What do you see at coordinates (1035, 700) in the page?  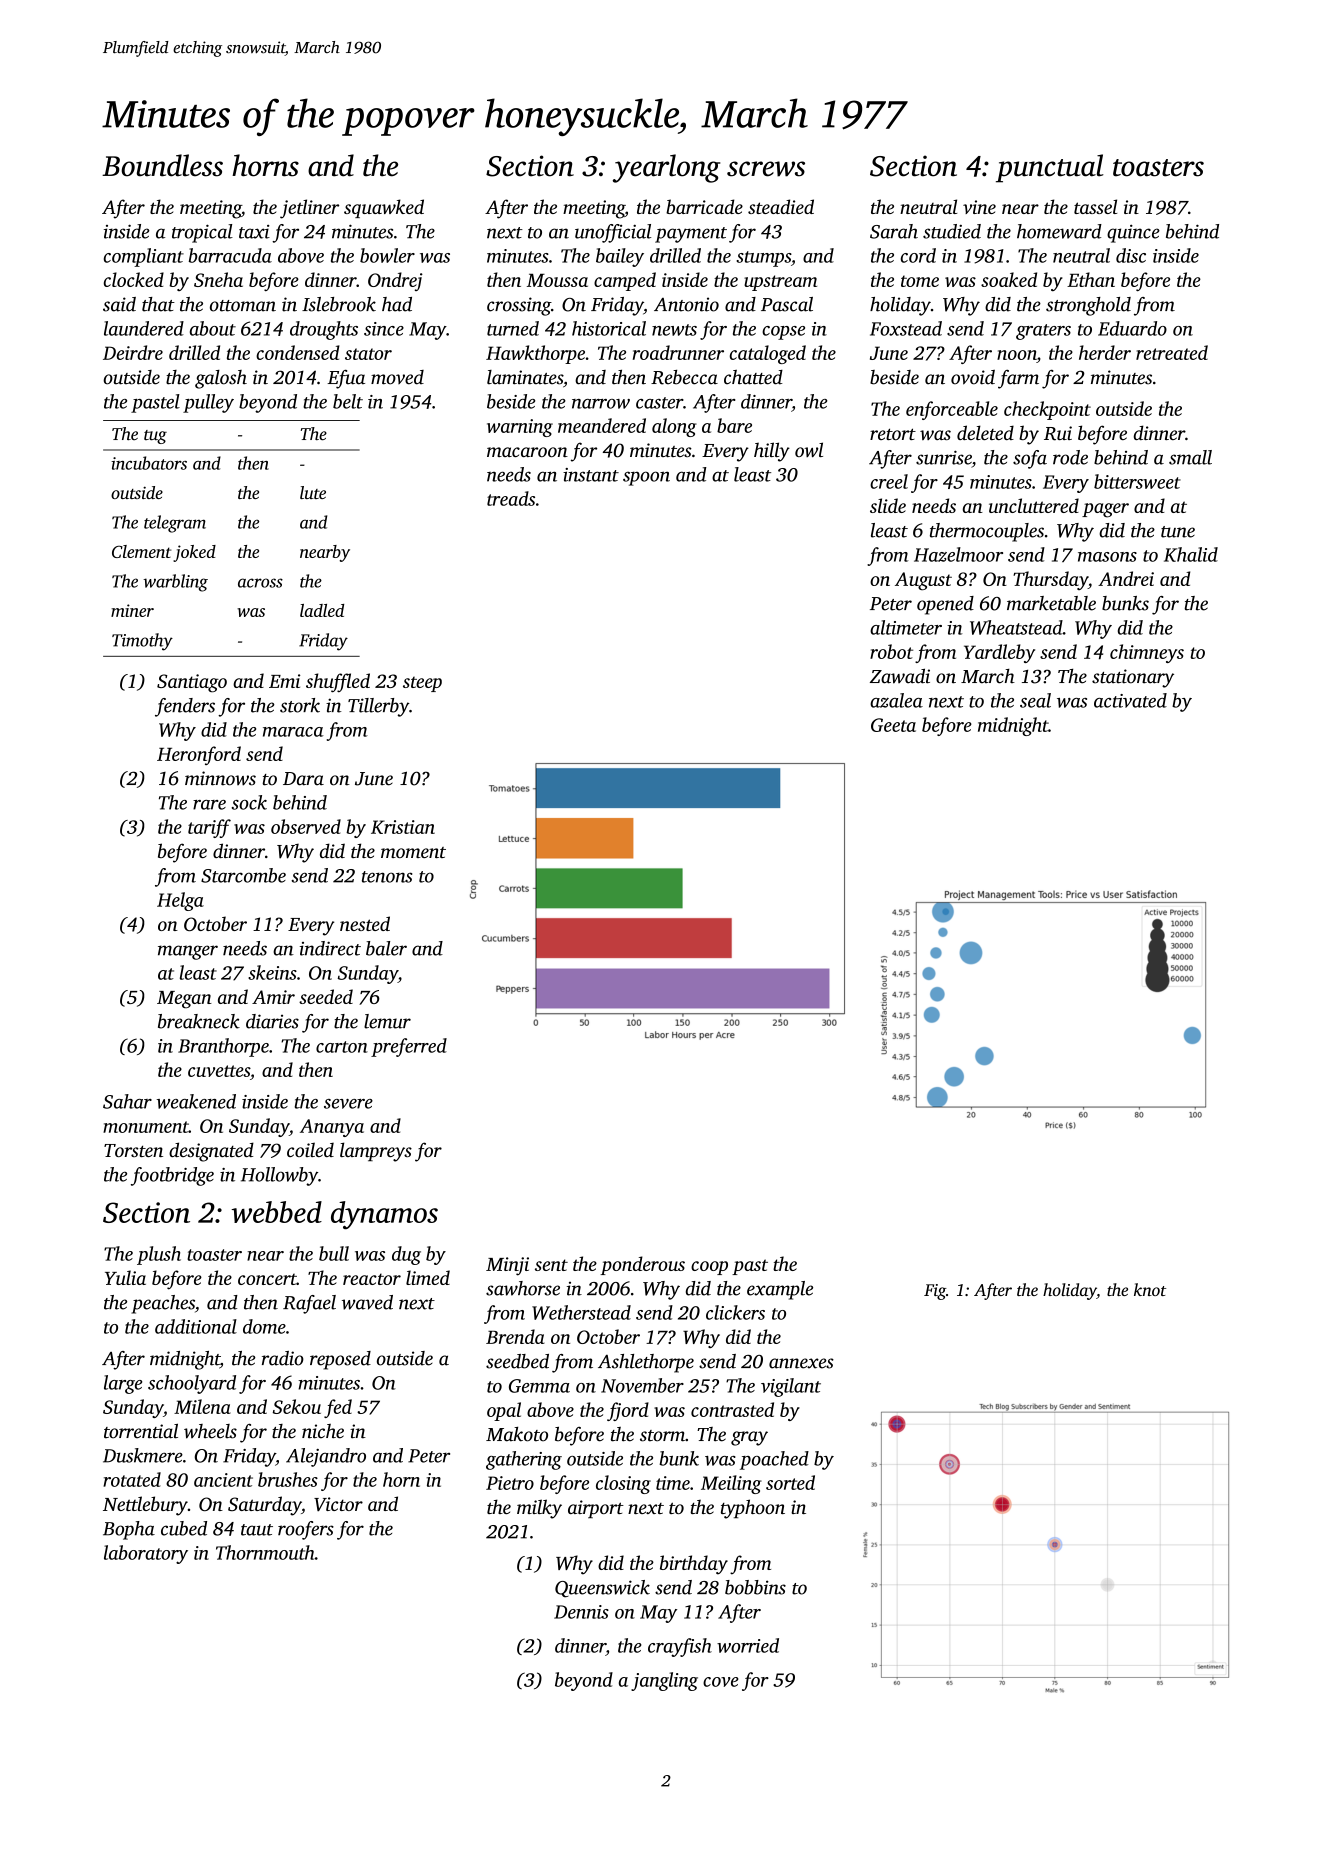 I see `seal` at bounding box center [1035, 700].
